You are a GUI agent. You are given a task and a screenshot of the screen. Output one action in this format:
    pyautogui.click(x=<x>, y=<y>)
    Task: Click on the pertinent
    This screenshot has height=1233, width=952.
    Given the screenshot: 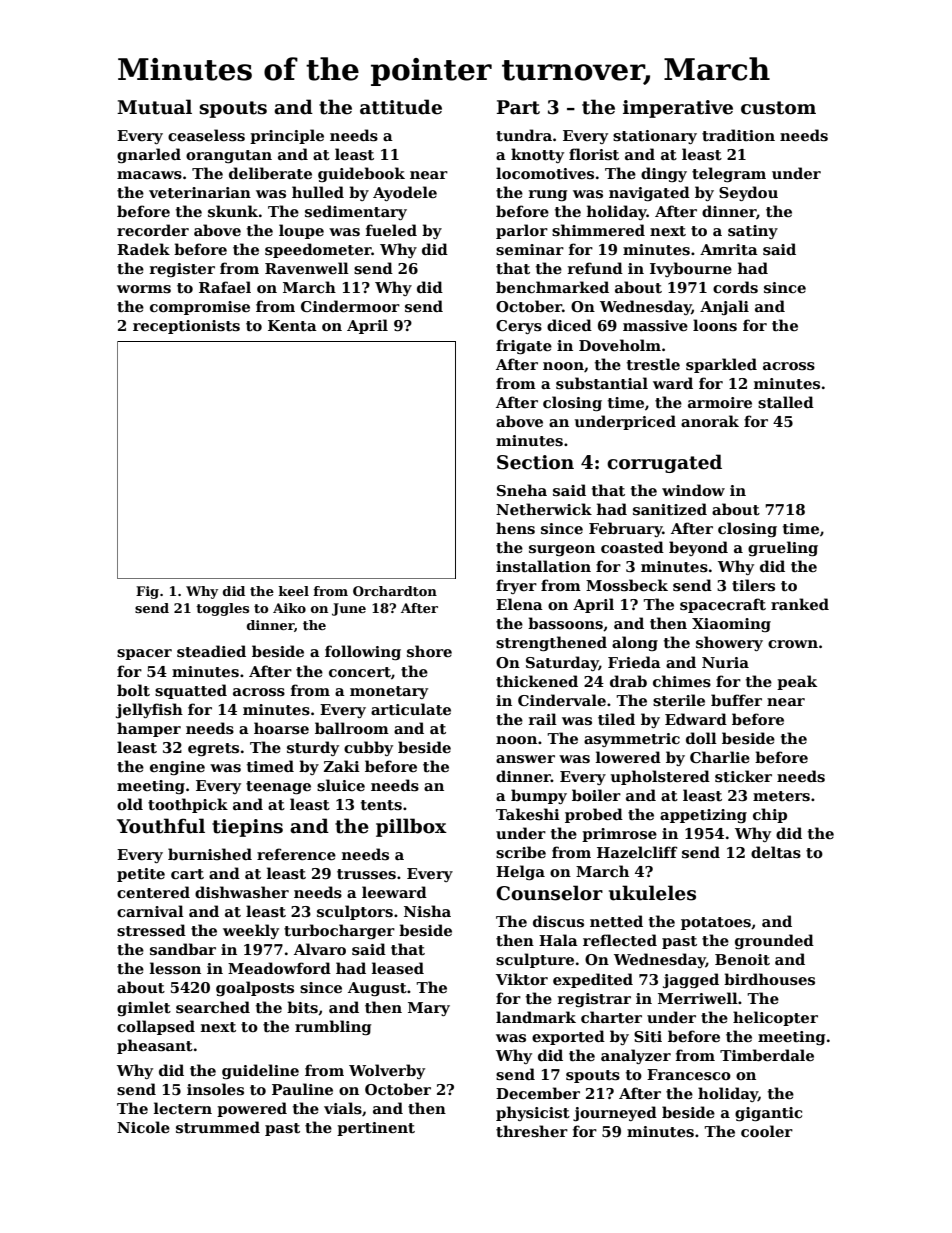 What is the action you would take?
    pyautogui.click(x=376, y=1129)
